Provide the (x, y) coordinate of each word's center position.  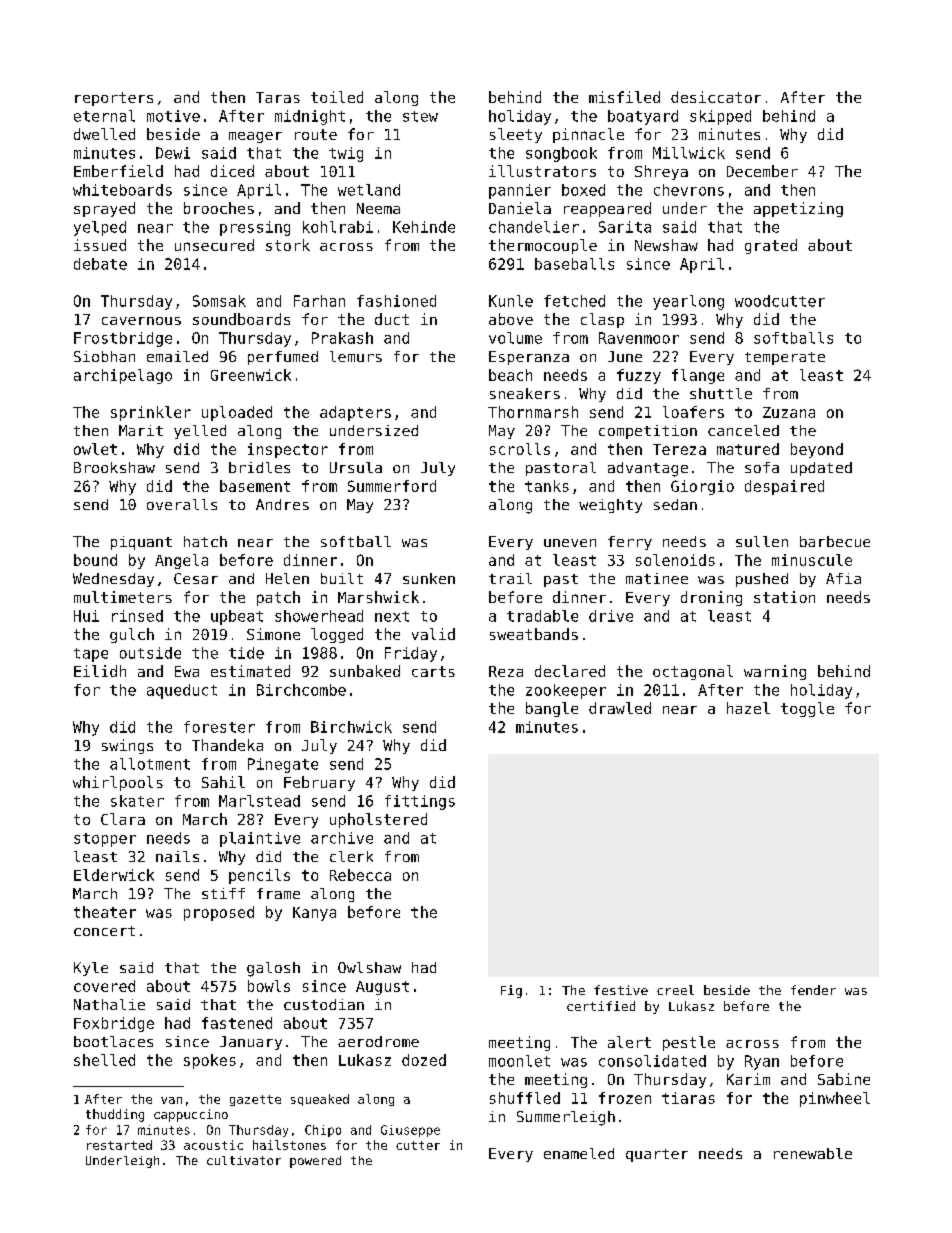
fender (813, 990)
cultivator (244, 1160)
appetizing (798, 209)
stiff (223, 893)
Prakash (342, 338)
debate (100, 264)
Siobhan (104, 356)
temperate (785, 358)
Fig (511, 991)
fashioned (396, 301)
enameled (579, 1153)
